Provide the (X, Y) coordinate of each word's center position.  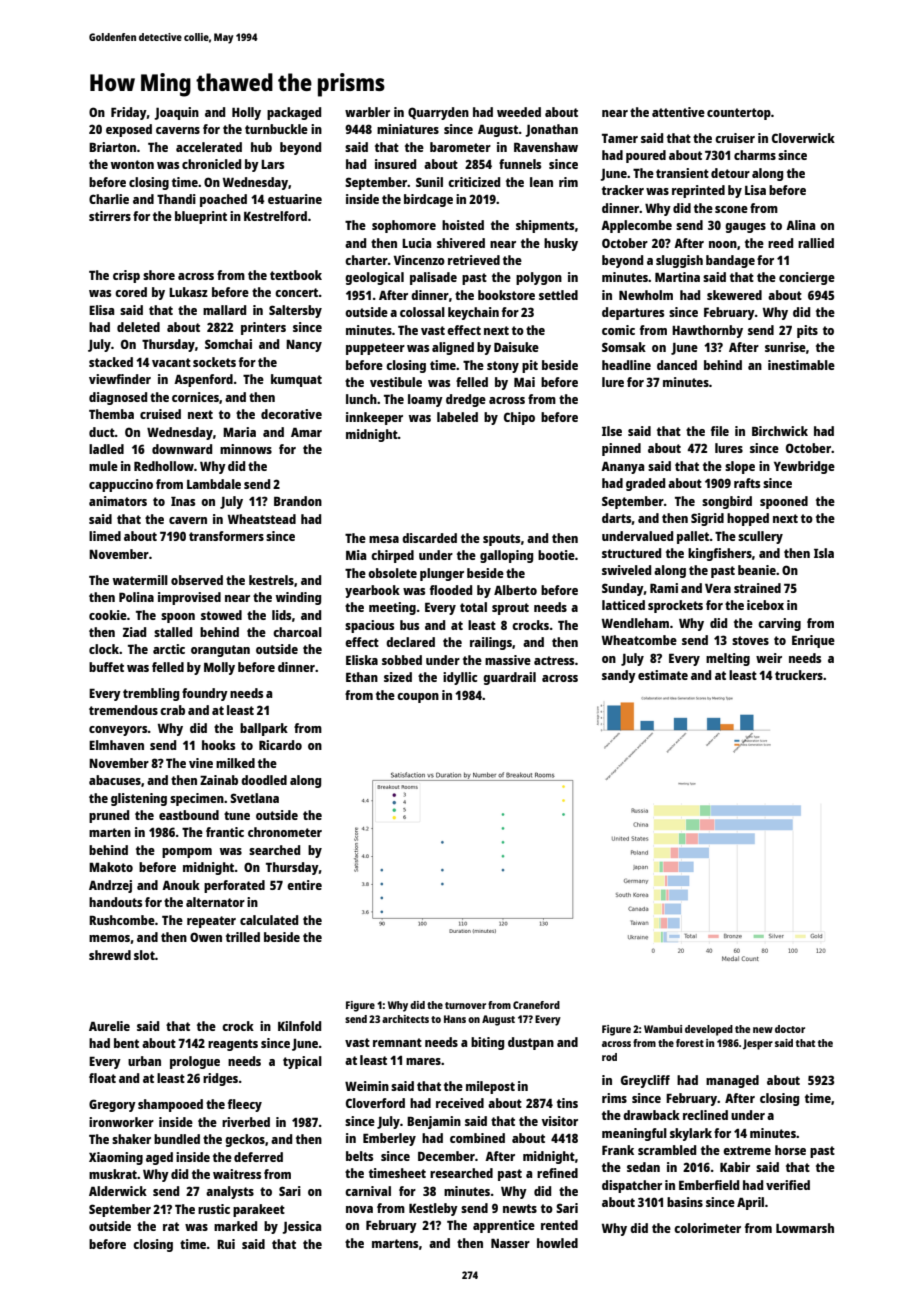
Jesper (758, 1044)
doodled (264, 780)
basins (685, 1202)
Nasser (510, 1243)
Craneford (536, 1005)
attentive (678, 112)
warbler (367, 112)
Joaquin (176, 113)
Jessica (301, 1227)
